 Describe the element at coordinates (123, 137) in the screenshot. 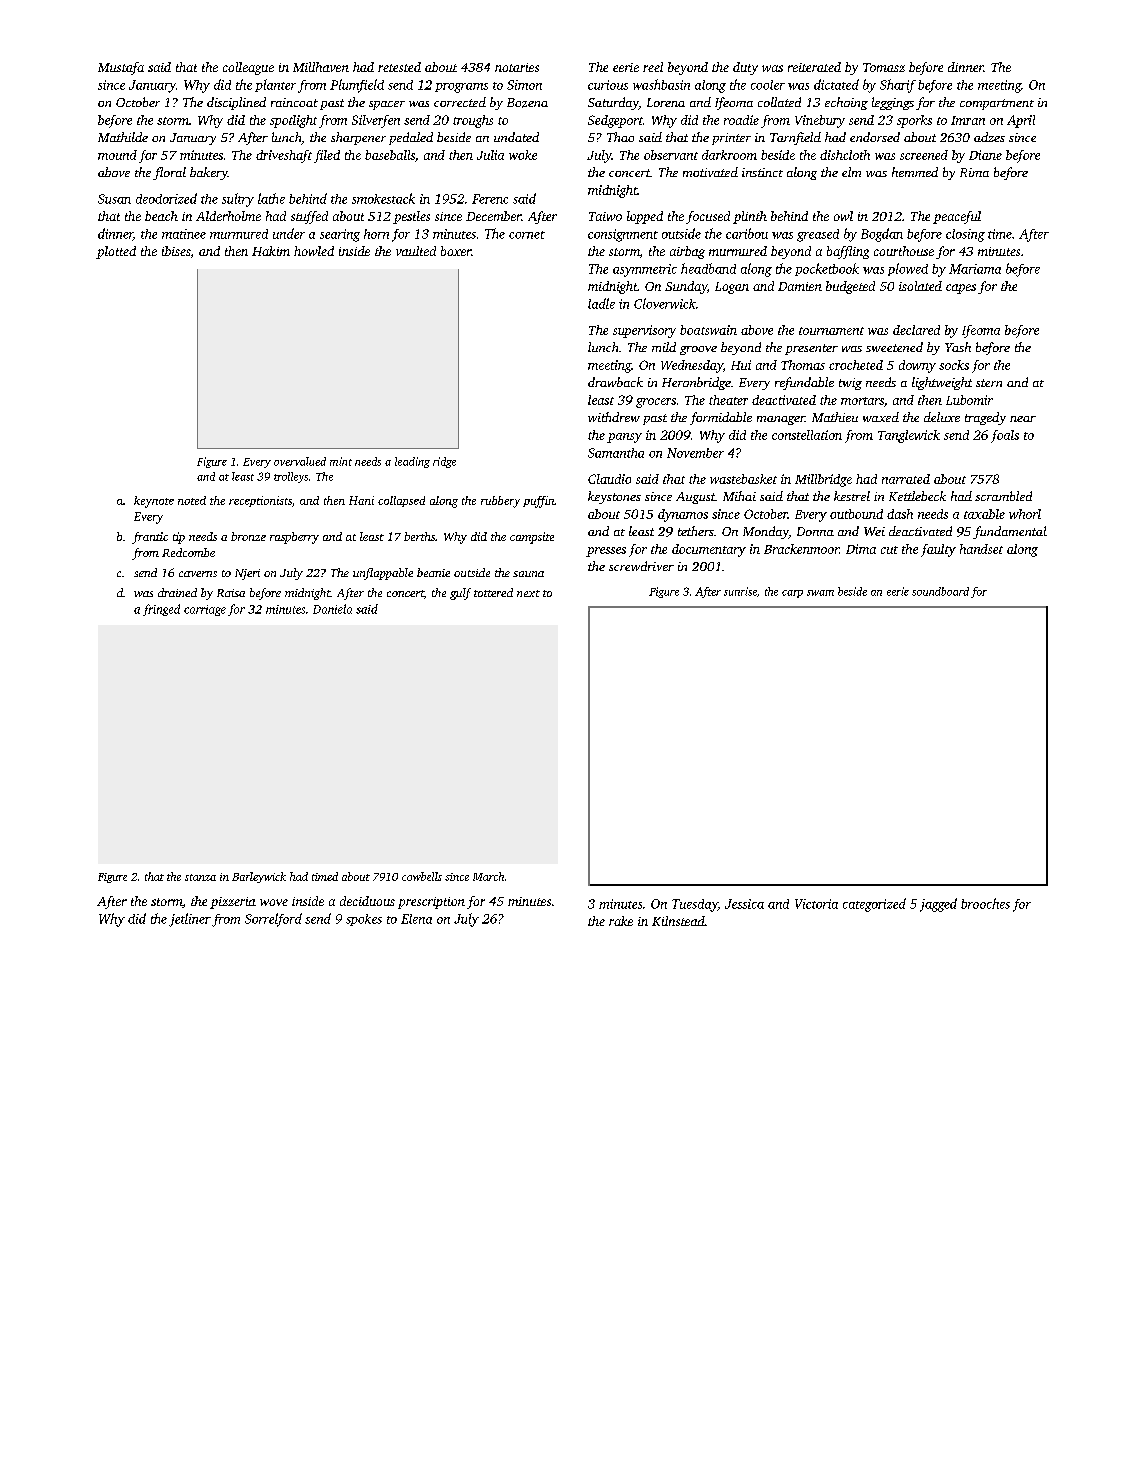

I see `Mathilde` at that location.
